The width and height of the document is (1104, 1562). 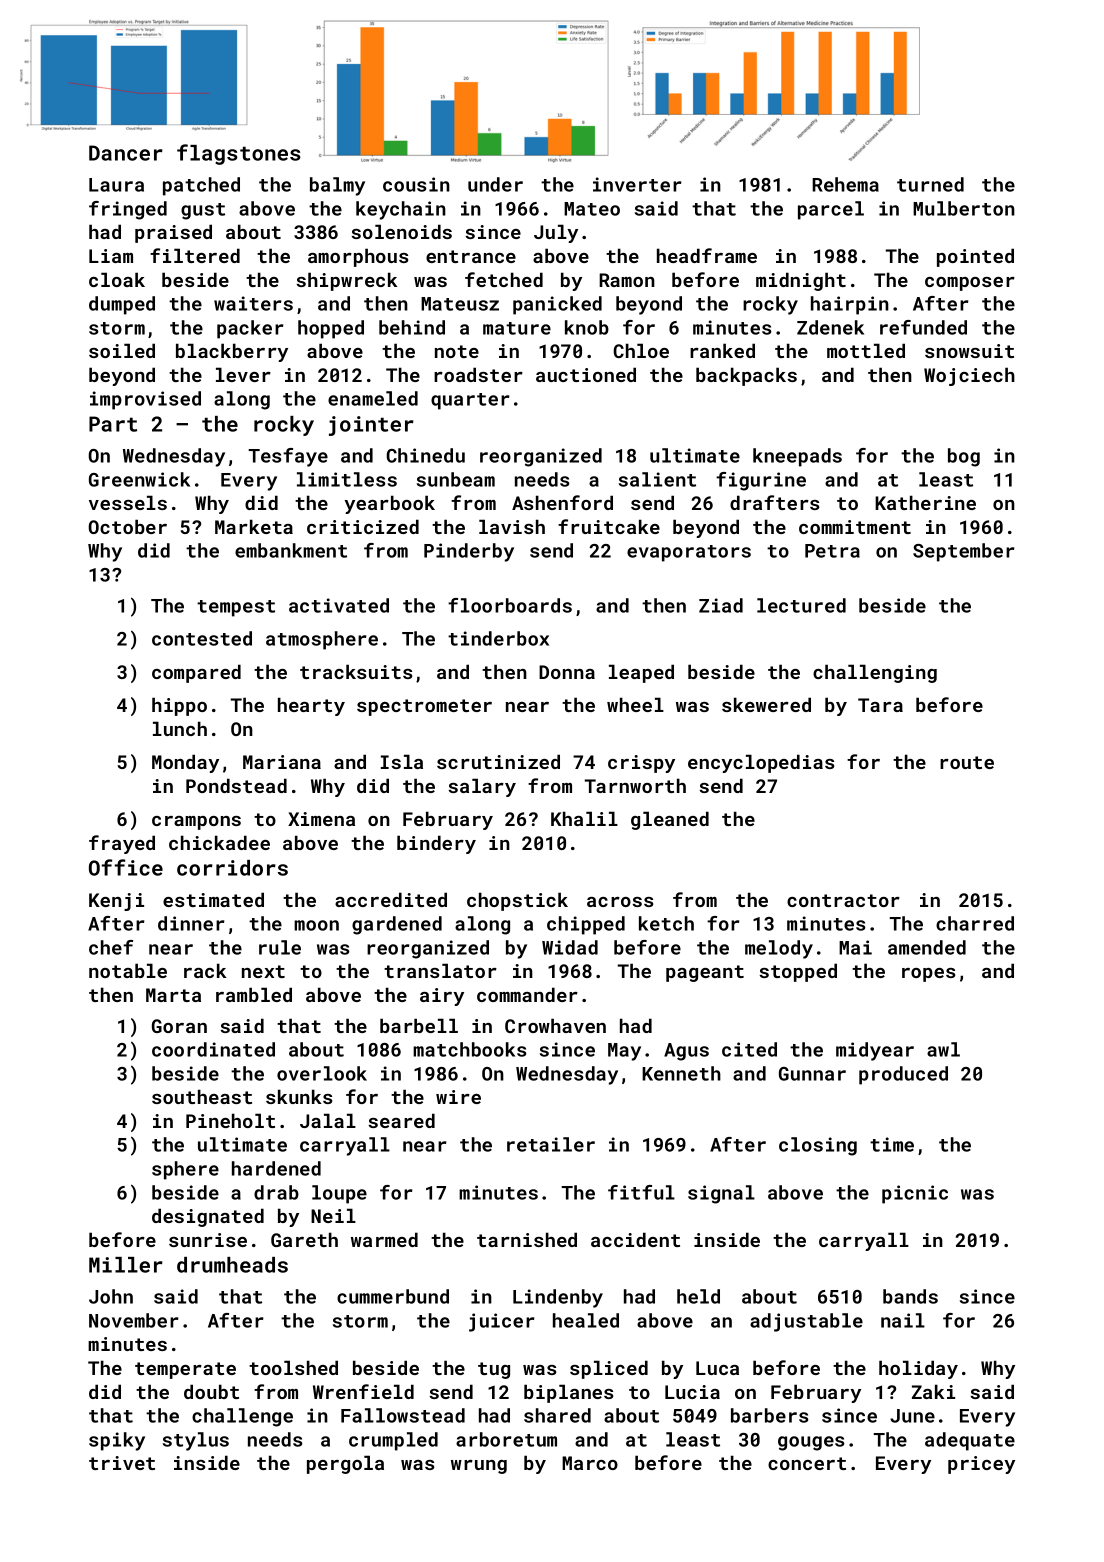 What do you see at coordinates (967, 762) in the document?
I see `route` at bounding box center [967, 762].
